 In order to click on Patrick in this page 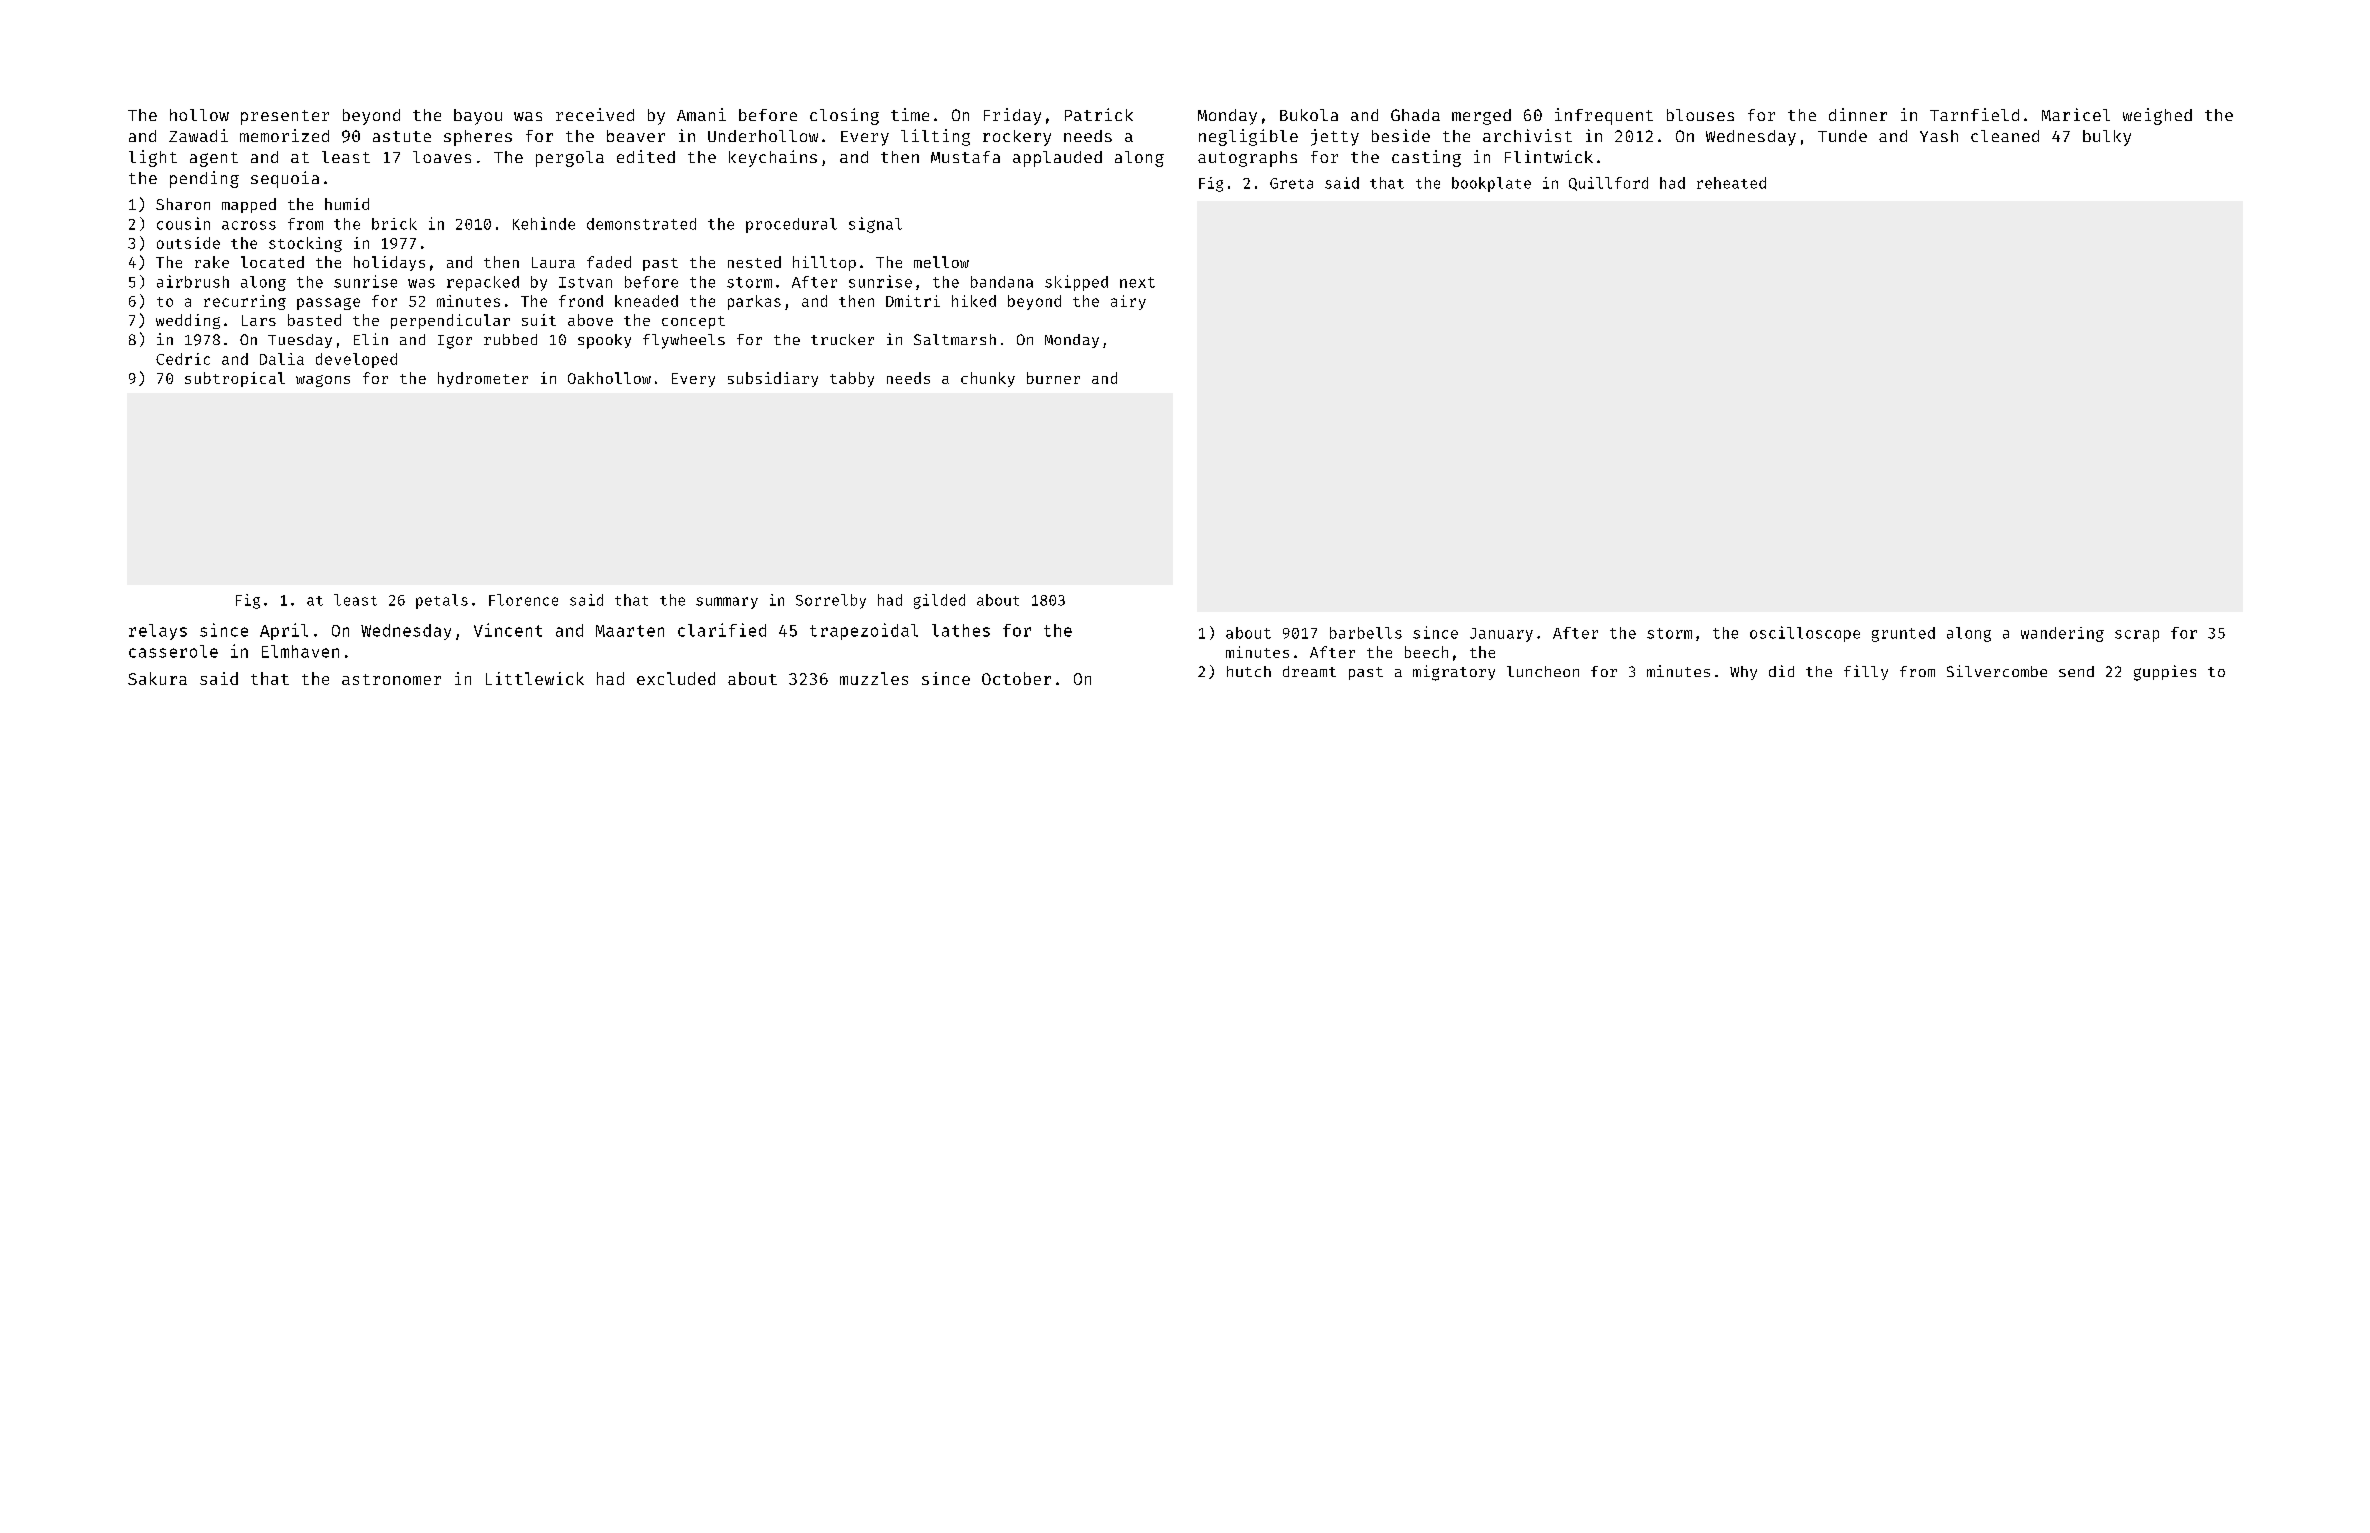, I will do `click(1099, 114)`.
